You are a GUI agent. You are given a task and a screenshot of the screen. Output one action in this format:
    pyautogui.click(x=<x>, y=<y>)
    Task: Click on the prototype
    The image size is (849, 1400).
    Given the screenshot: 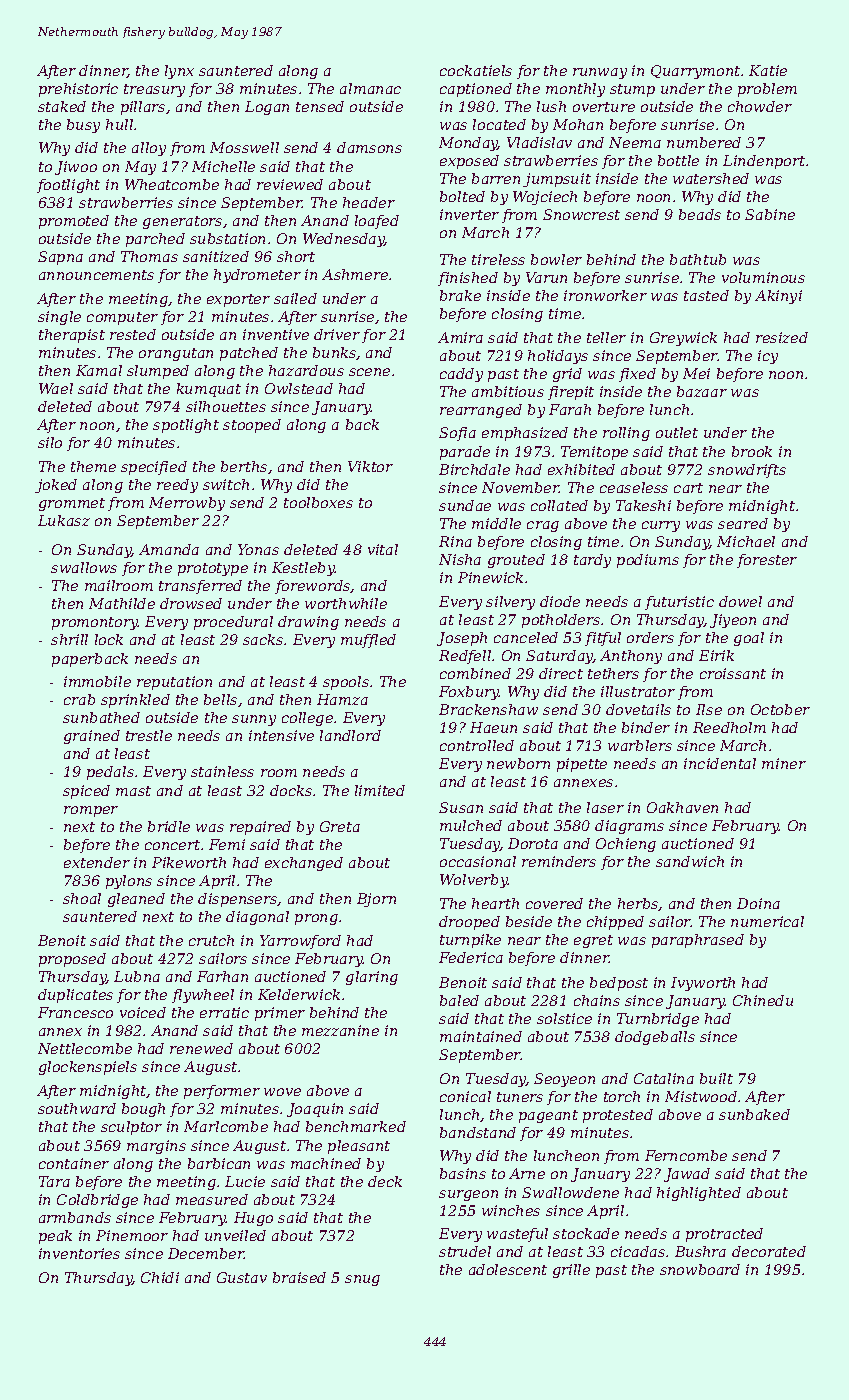 What is the action you would take?
    pyautogui.click(x=213, y=569)
